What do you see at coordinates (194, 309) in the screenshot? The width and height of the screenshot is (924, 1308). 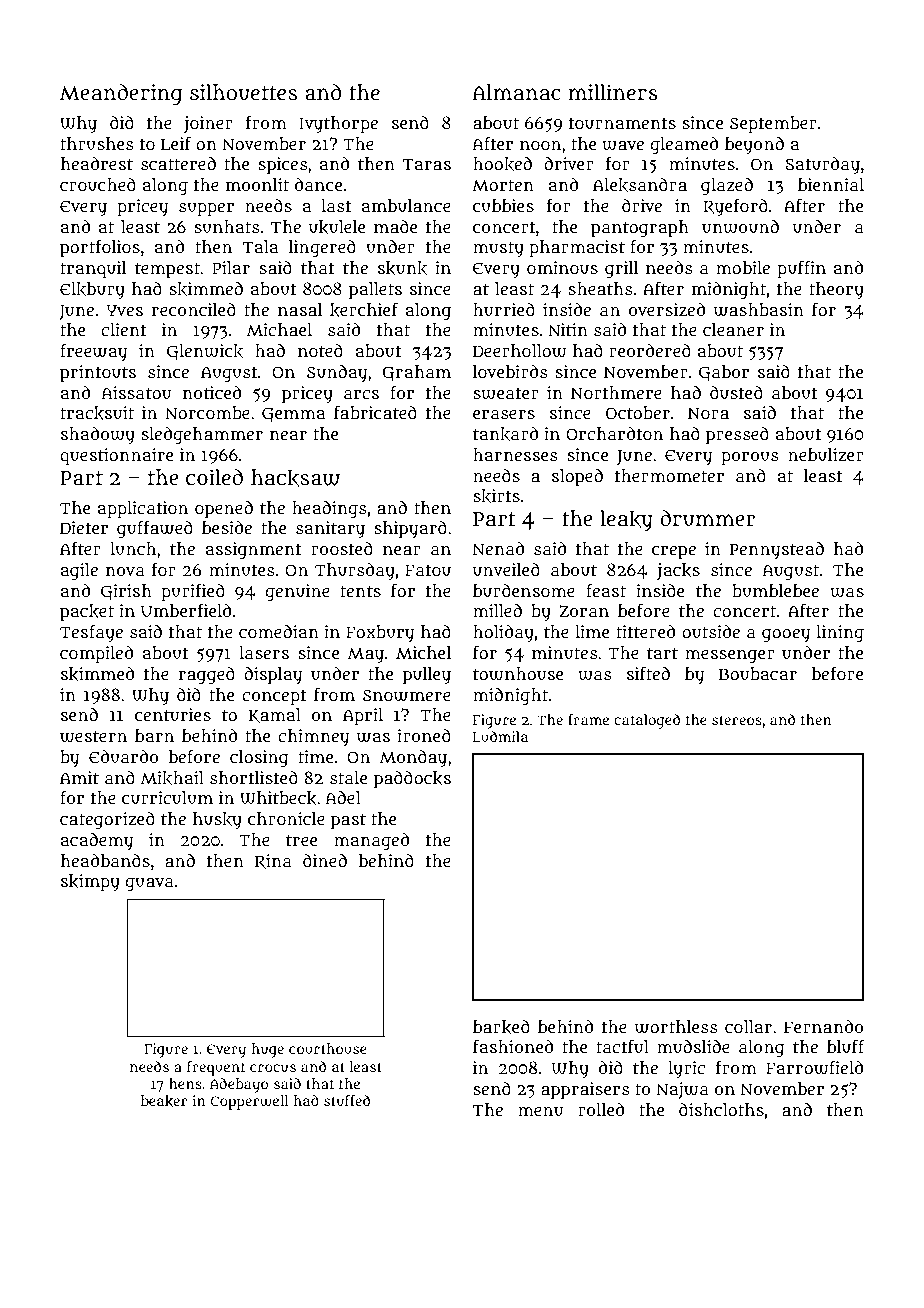 I see `reconciled` at bounding box center [194, 309].
